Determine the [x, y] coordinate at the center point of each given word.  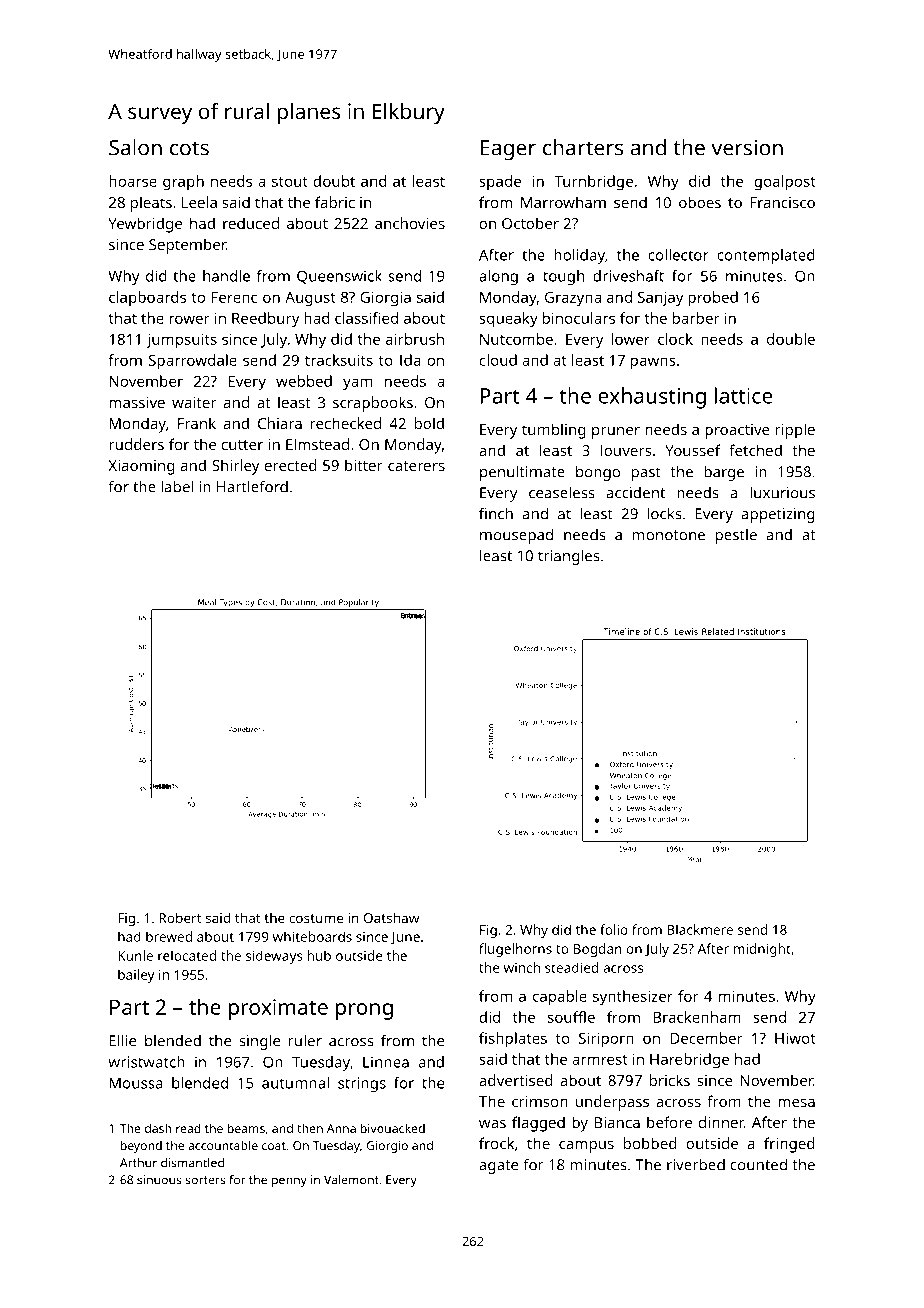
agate [498, 1167]
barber [696, 318]
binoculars [579, 318]
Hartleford [252, 486]
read [188, 1128]
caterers [416, 466]
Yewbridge [145, 225]
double [791, 339]
